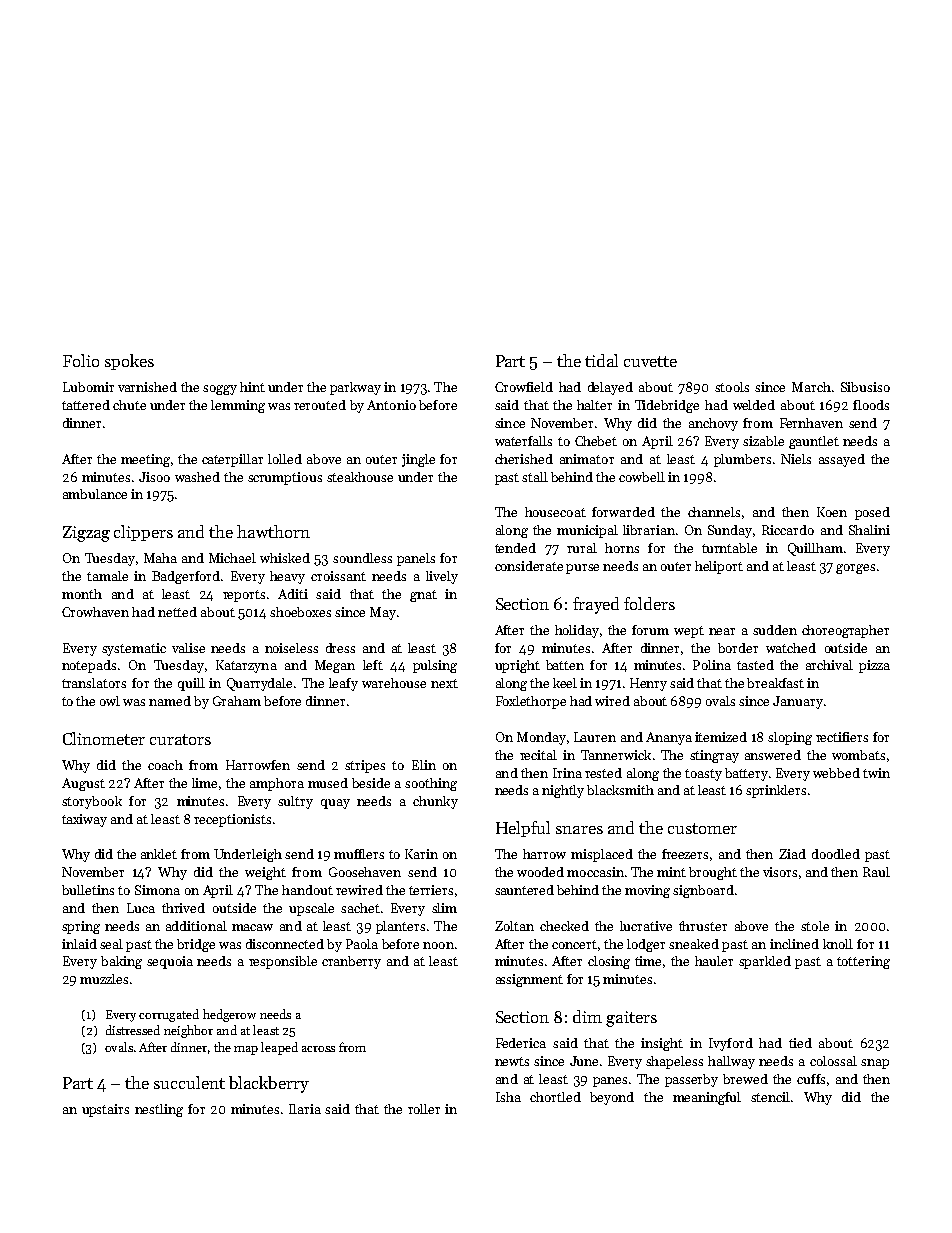  What do you see at coordinates (81, 360) in the screenshot?
I see `Folio` at bounding box center [81, 360].
